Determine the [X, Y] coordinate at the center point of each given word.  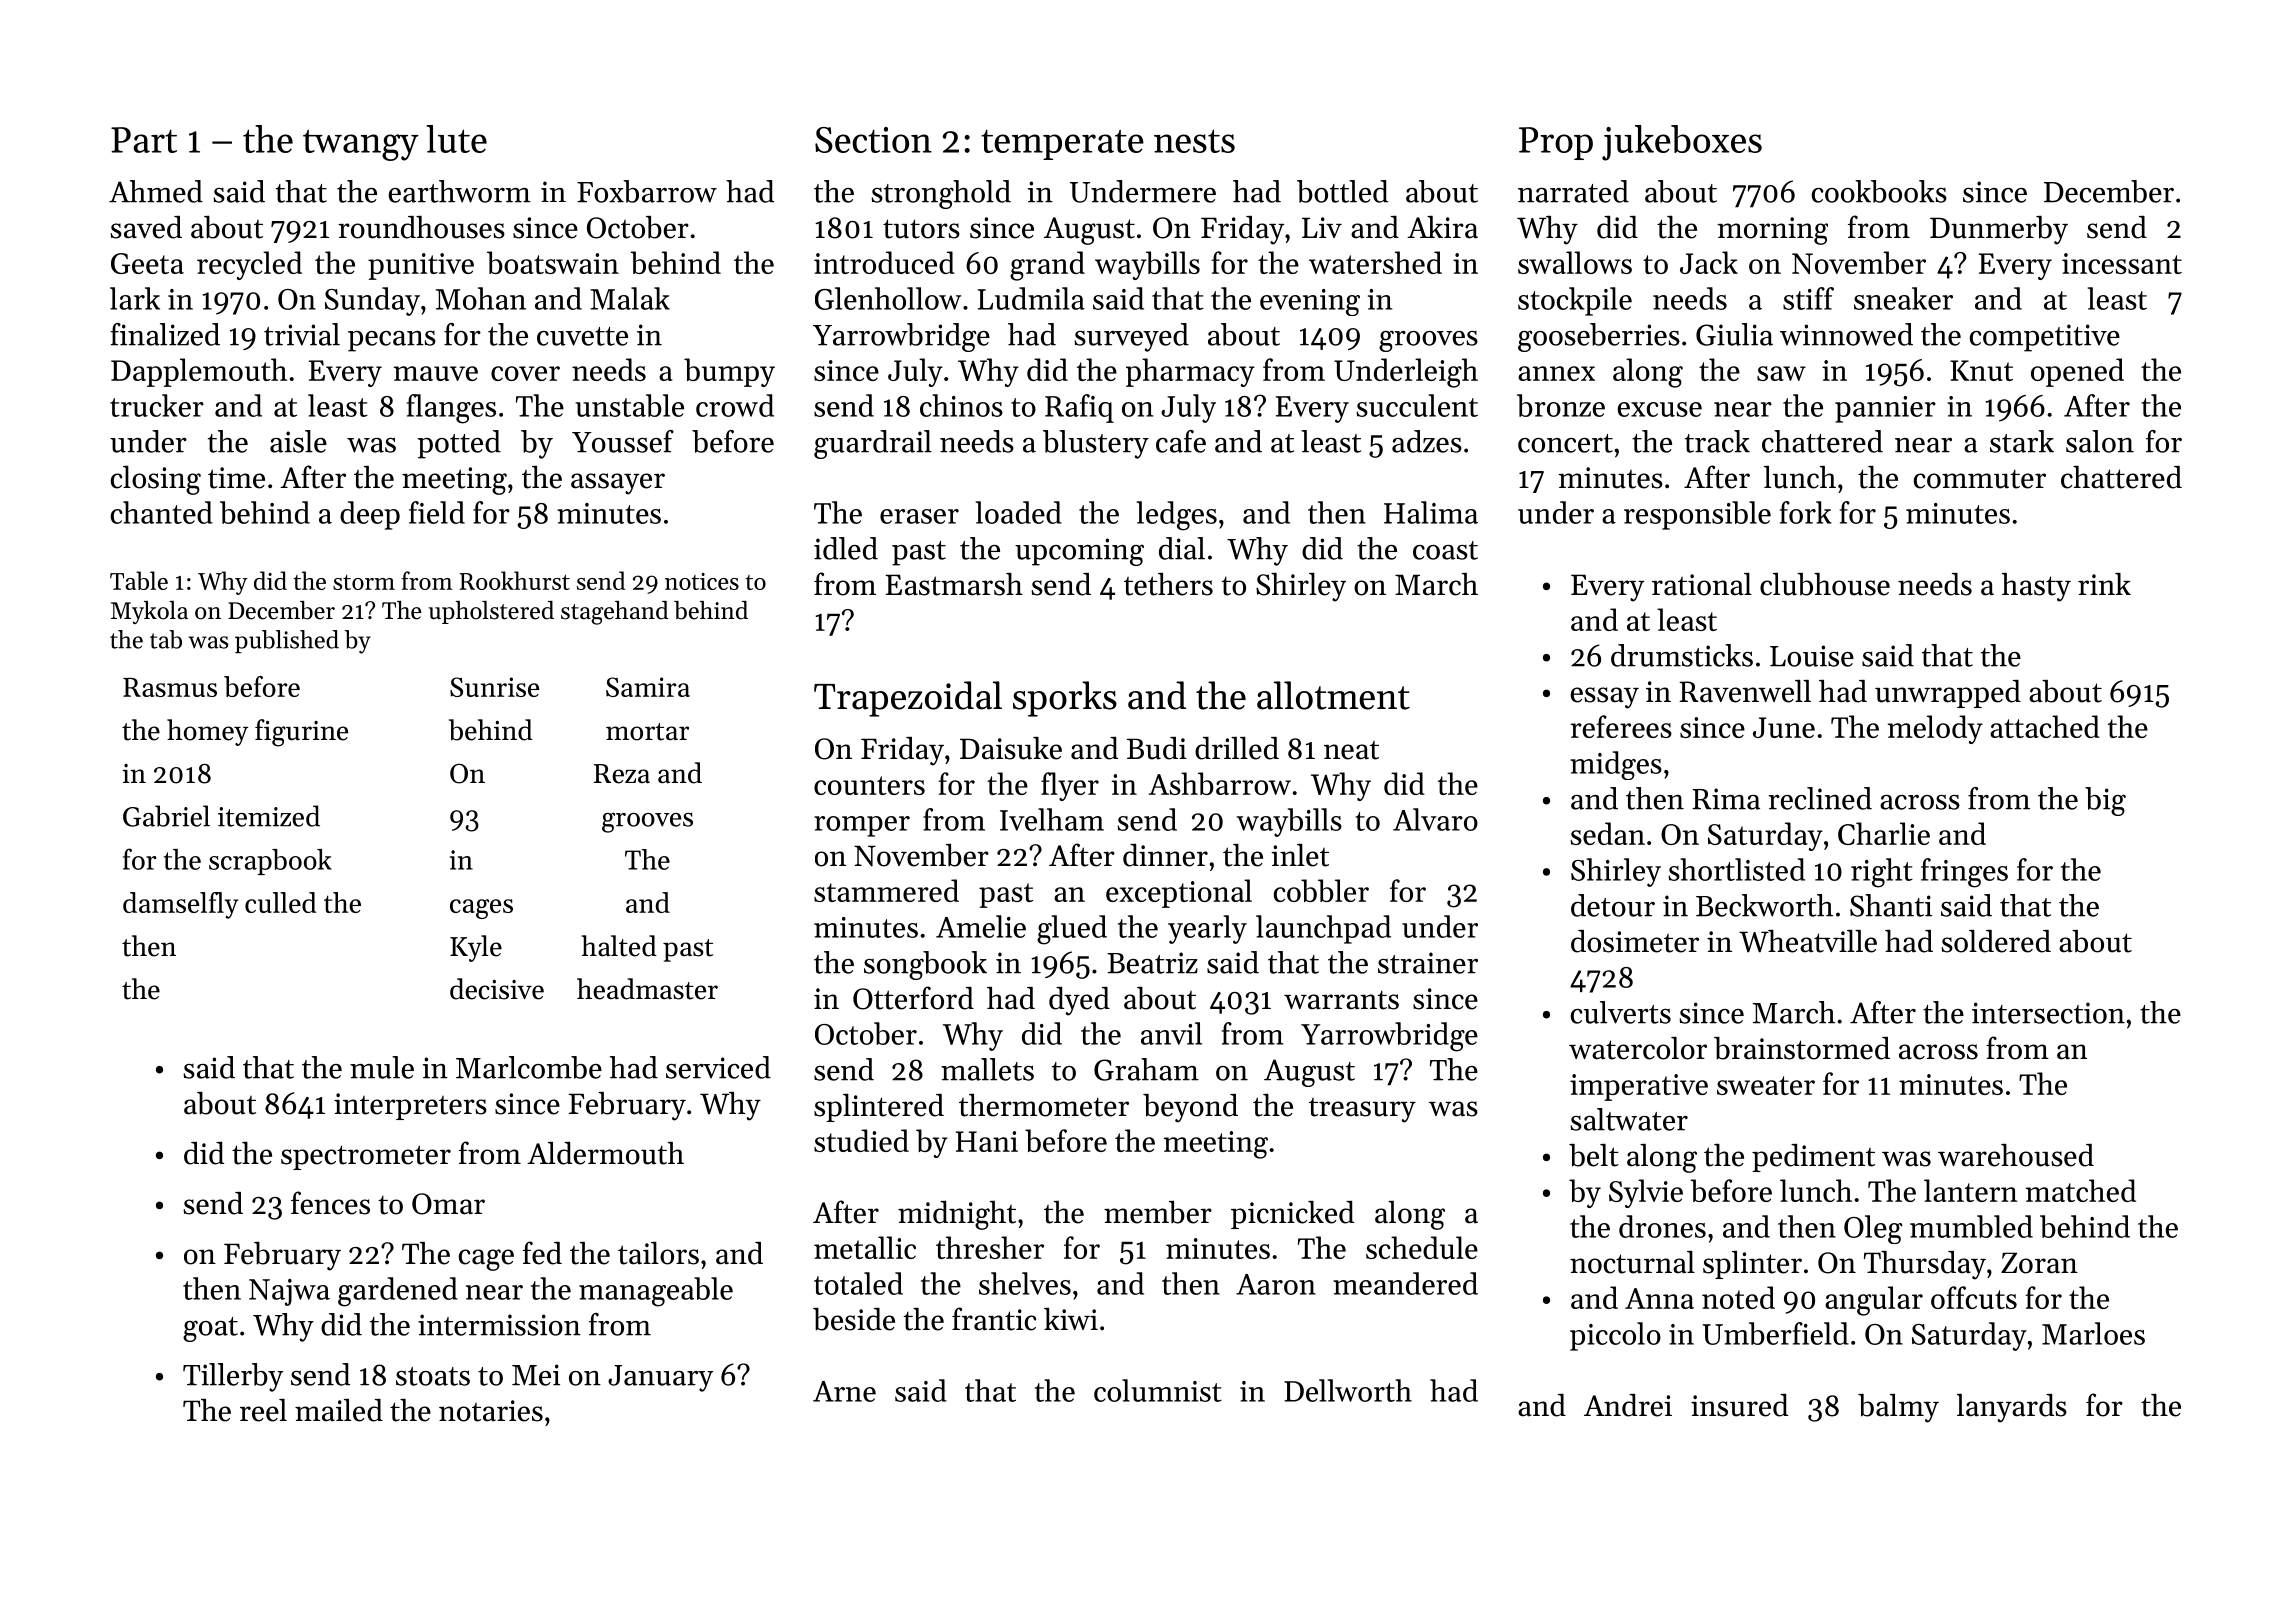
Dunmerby [1999, 230]
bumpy [729, 372]
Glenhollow [888, 298]
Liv [1322, 227]
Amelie [981, 926]
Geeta [147, 263]
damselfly [181, 905]
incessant [2122, 263]
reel [263, 1410]
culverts [1621, 1012]
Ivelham [1052, 819]
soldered [1996, 941]
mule [382, 1067]
